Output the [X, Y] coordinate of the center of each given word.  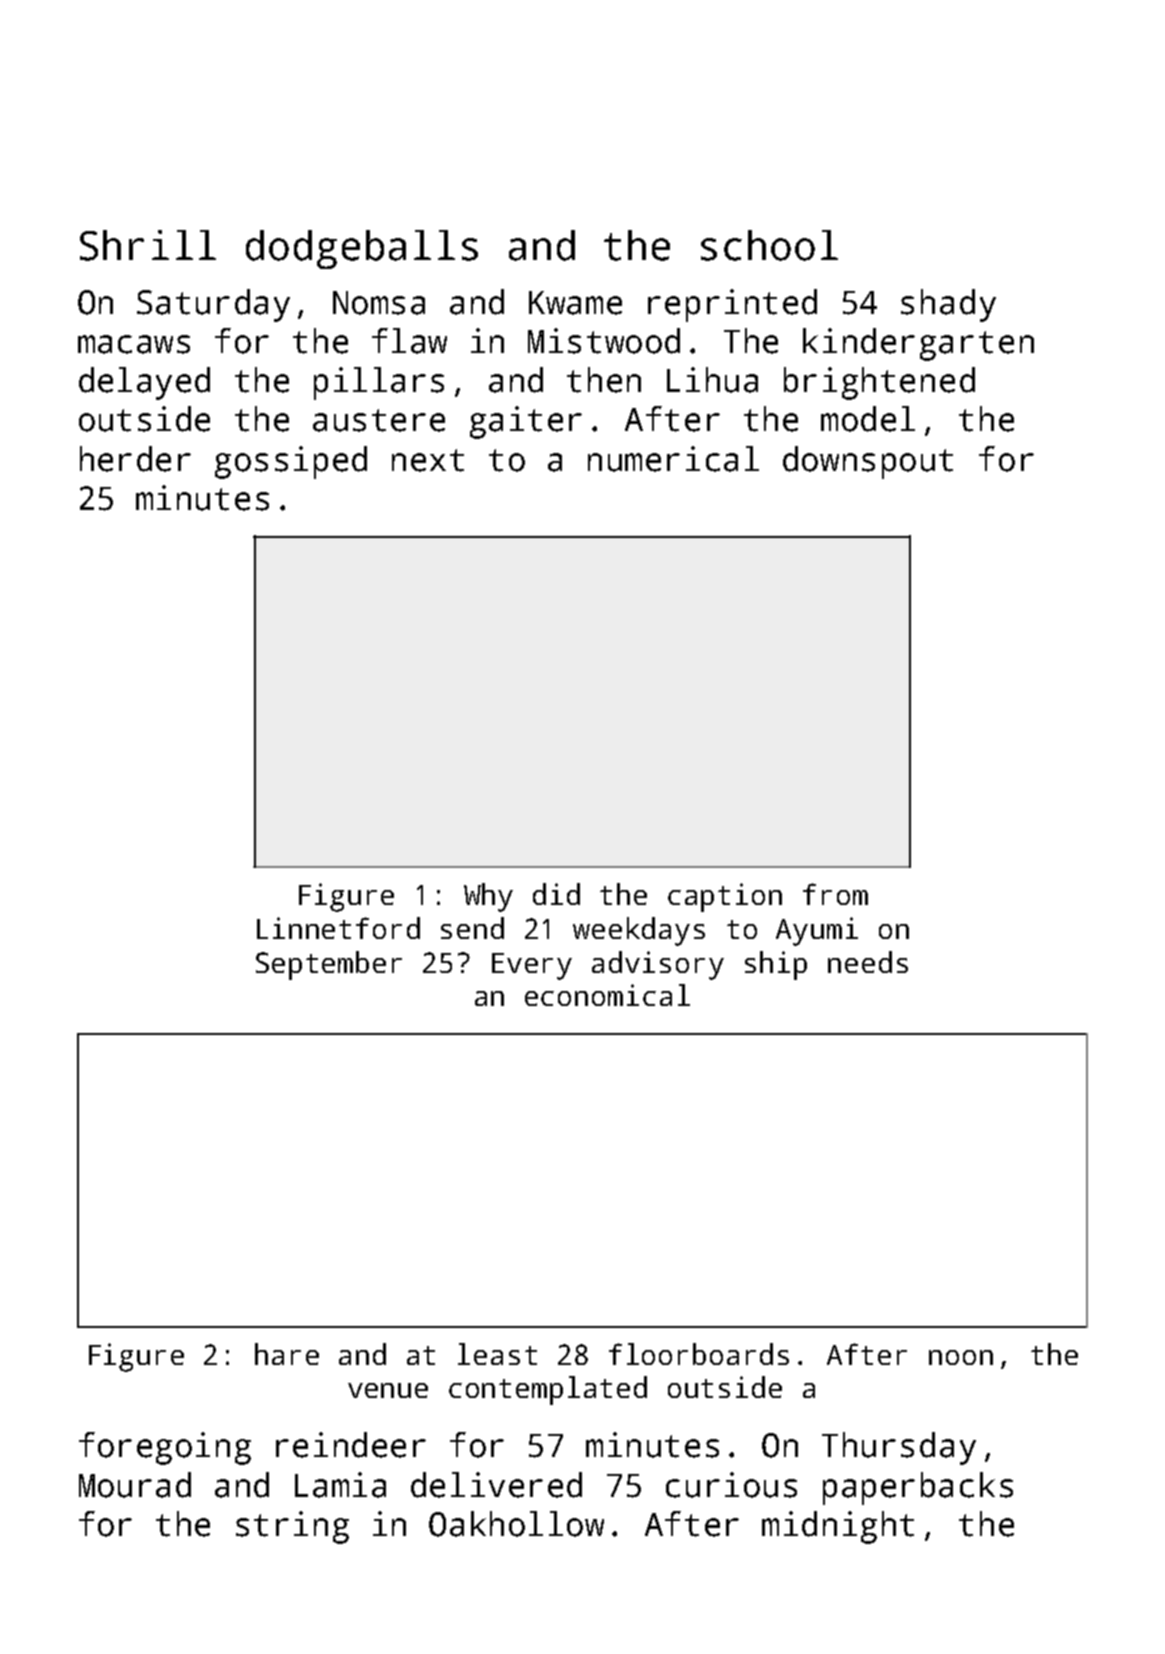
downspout [868, 462]
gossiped [291, 462]
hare [287, 1354]
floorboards [699, 1354]
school [769, 245]
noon [961, 1357]
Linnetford [338, 928]
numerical [673, 459]
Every [532, 966]
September [329, 965]
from [835, 894]
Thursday [899, 1448]
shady [948, 305]
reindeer [351, 1445]
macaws [134, 344]
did [556, 894]
